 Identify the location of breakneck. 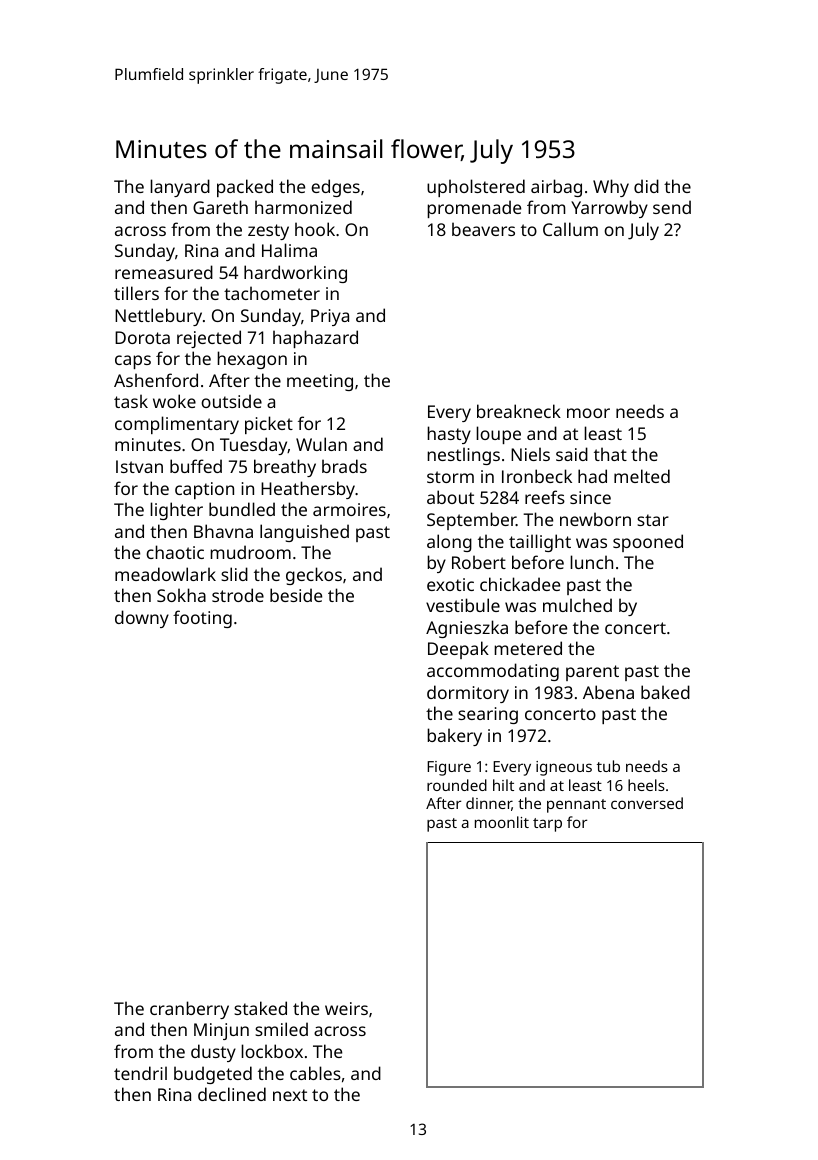
(519, 411).
